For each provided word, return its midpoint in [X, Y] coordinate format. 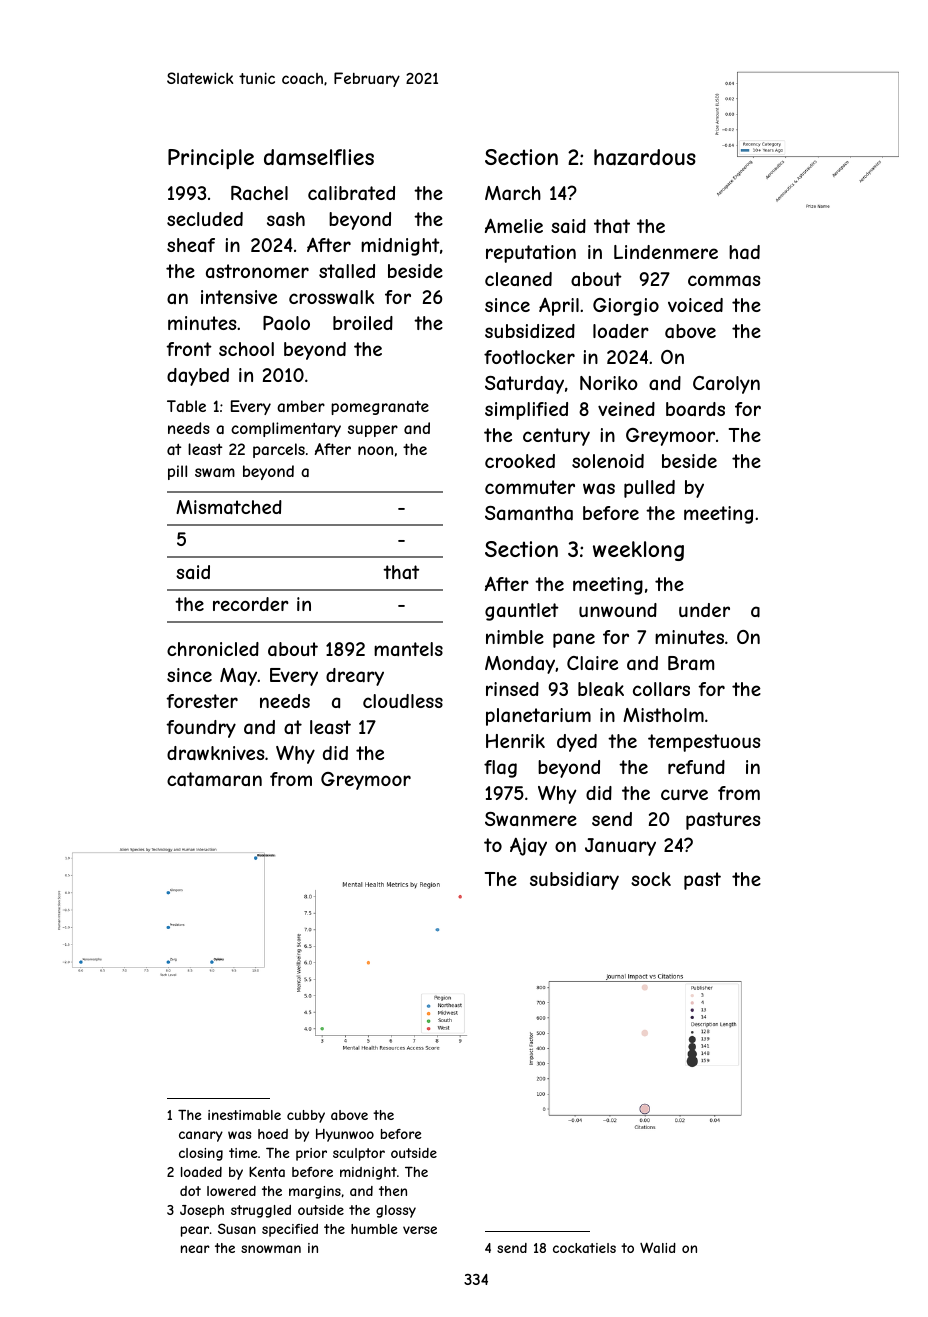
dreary [355, 677]
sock [651, 879]
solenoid [608, 461]
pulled [649, 489]
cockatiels [584, 1248]
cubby [306, 1116]
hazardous [645, 157]
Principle [211, 159]
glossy [396, 1211]
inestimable [244, 1115]
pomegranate [380, 408]
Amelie [514, 225]
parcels [279, 450]
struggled [261, 1211]
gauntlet [522, 612]
